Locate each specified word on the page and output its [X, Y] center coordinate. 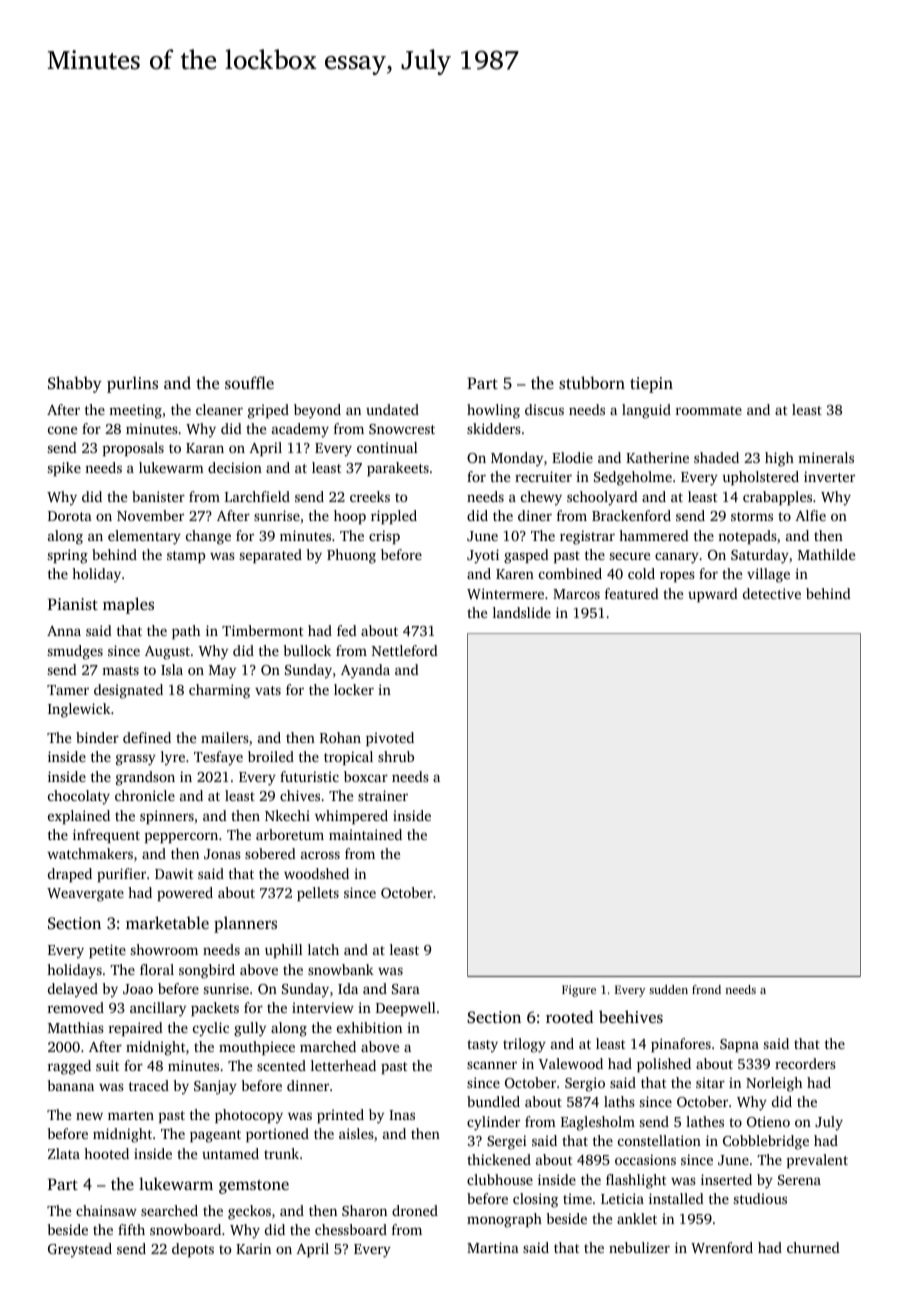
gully [250, 1029]
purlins [132, 384]
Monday [517, 459]
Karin [253, 1248]
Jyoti [483, 556]
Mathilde [826, 554]
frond [706, 989]
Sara [406, 989]
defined [147, 737]
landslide [522, 612]
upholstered [760, 478]
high [779, 459]
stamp [186, 557]
